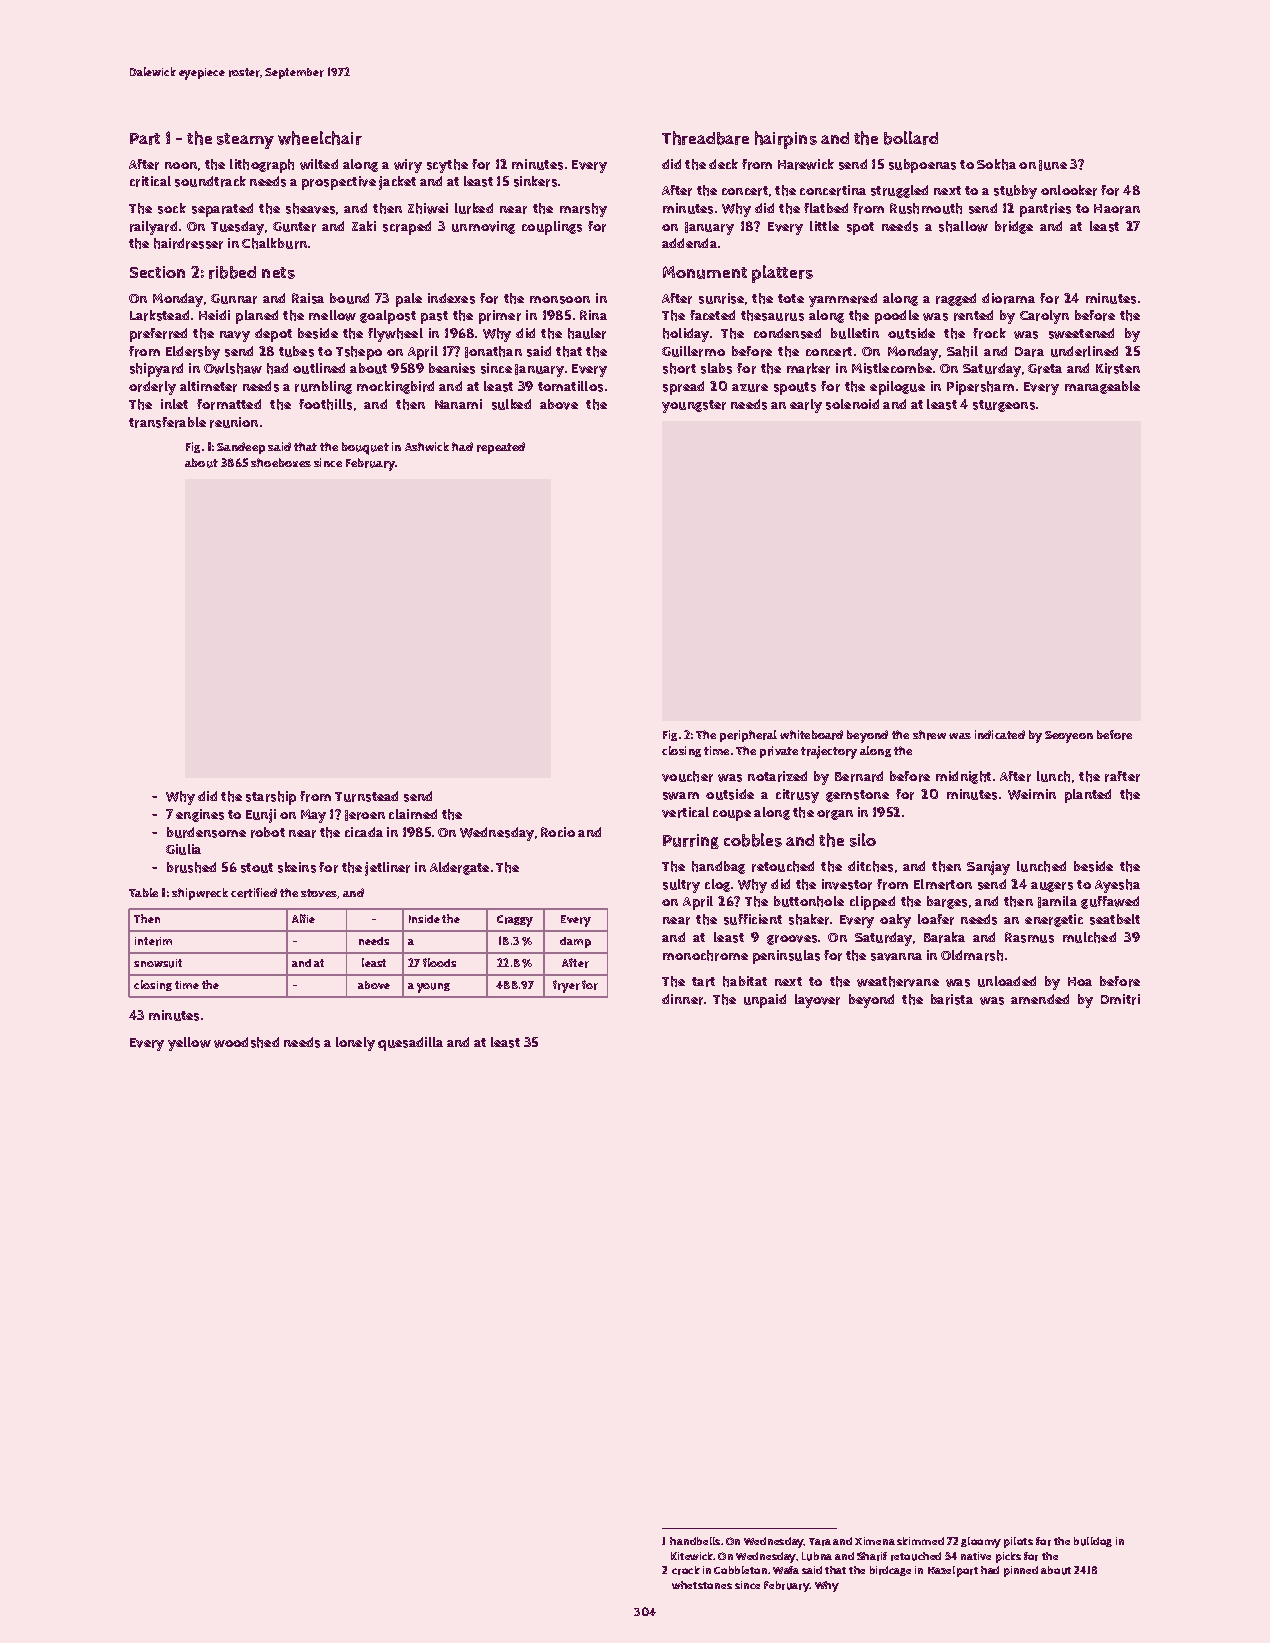  What do you see at coordinates (501, 448) in the screenshot?
I see `repeated` at bounding box center [501, 448].
